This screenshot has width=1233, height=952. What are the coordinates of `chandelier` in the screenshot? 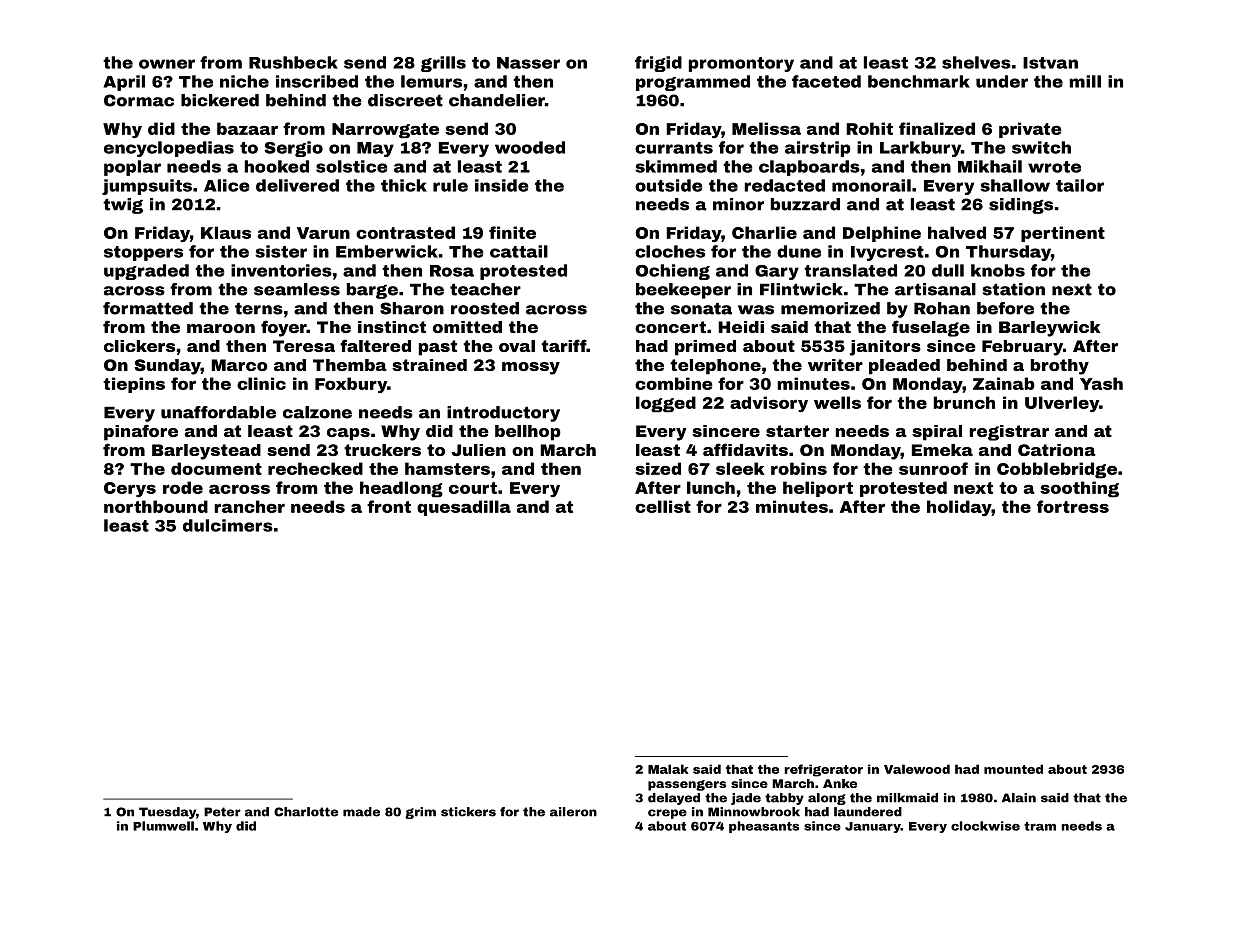 It's located at (497, 100).
